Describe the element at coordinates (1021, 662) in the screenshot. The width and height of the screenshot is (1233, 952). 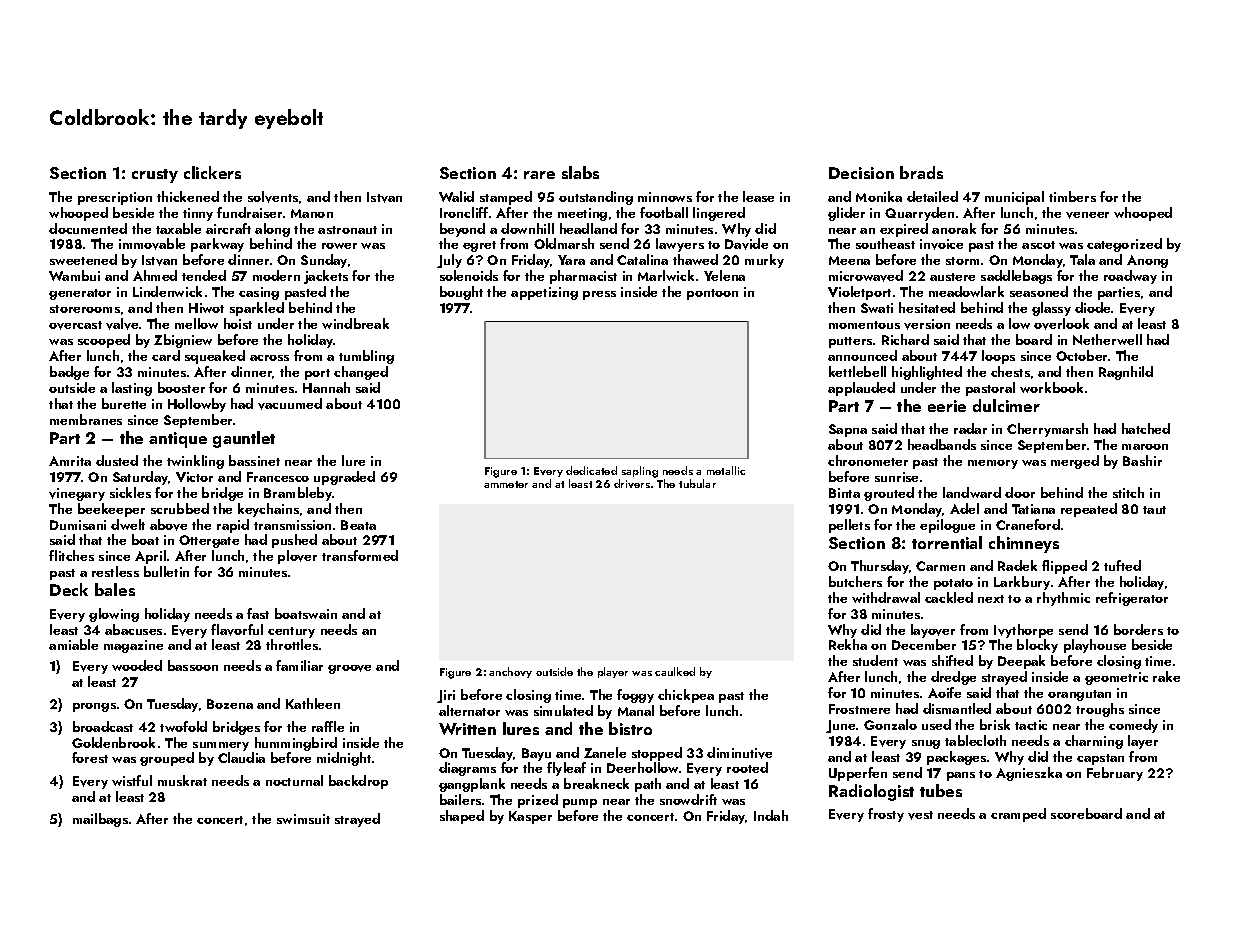
I see `Deepak` at that location.
